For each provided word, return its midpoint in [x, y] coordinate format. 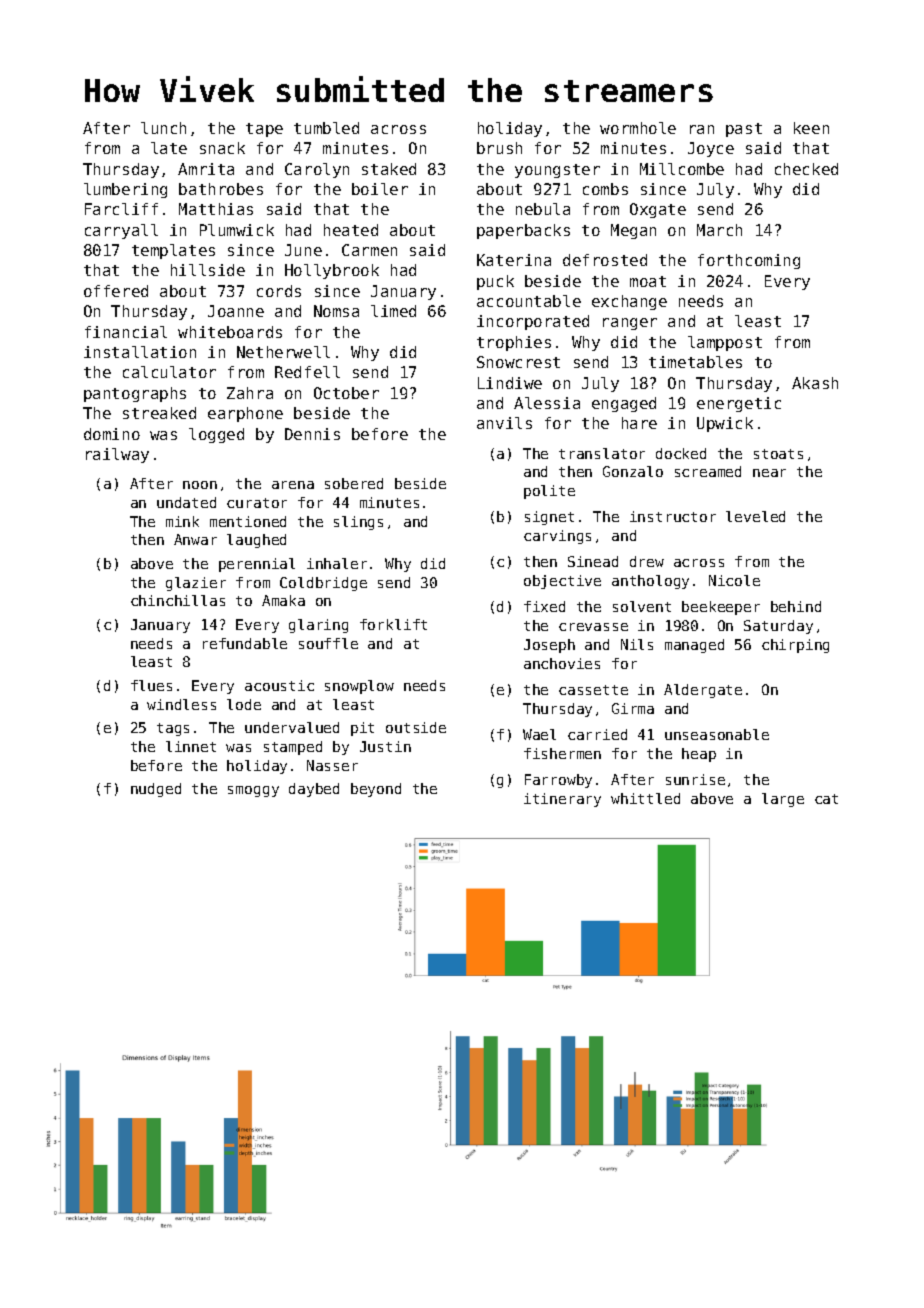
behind [796, 606]
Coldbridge [323, 584]
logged [216, 435]
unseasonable [717, 734]
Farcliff [121, 209]
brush [499, 148]
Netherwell [283, 352]
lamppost [725, 343]
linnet [191, 746]
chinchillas [178, 600]
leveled [755, 516]
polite [549, 492]
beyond [376, 790]
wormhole [638, 128]
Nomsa [336, 311]
